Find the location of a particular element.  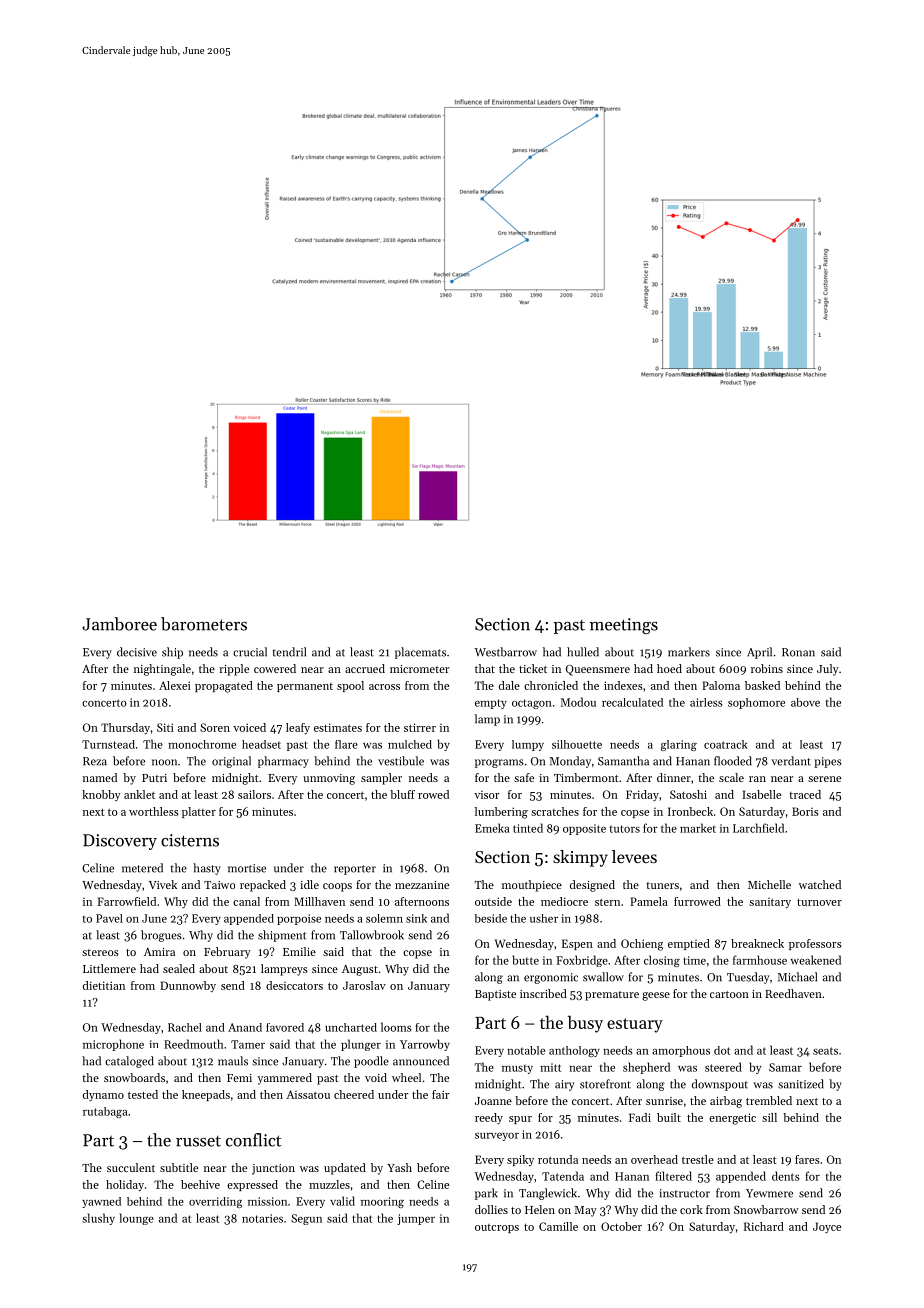

steered is located at coordinates (723, 1067).
